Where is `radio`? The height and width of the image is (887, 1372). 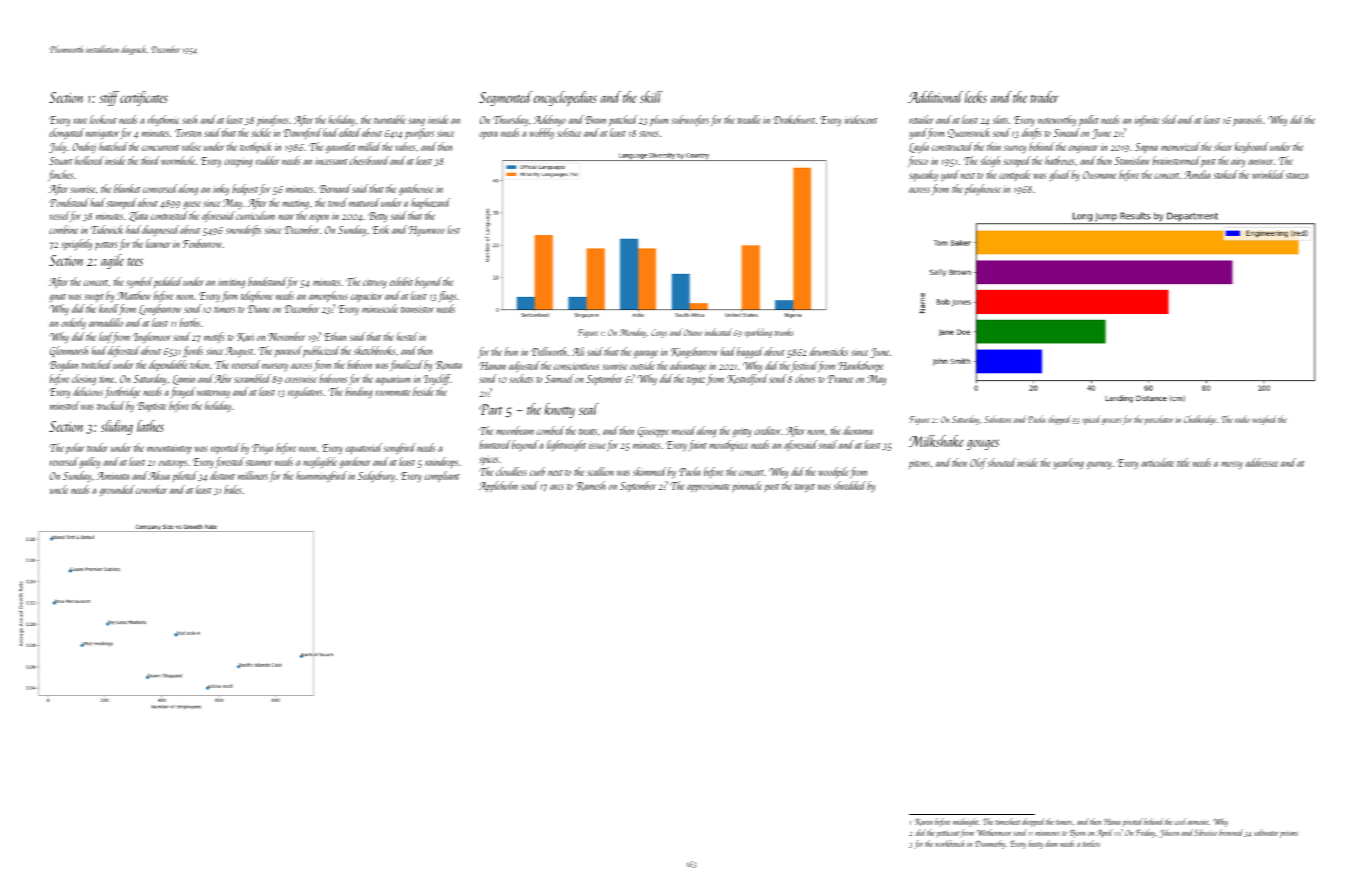 radio is located at coordinates (1242, 419).
